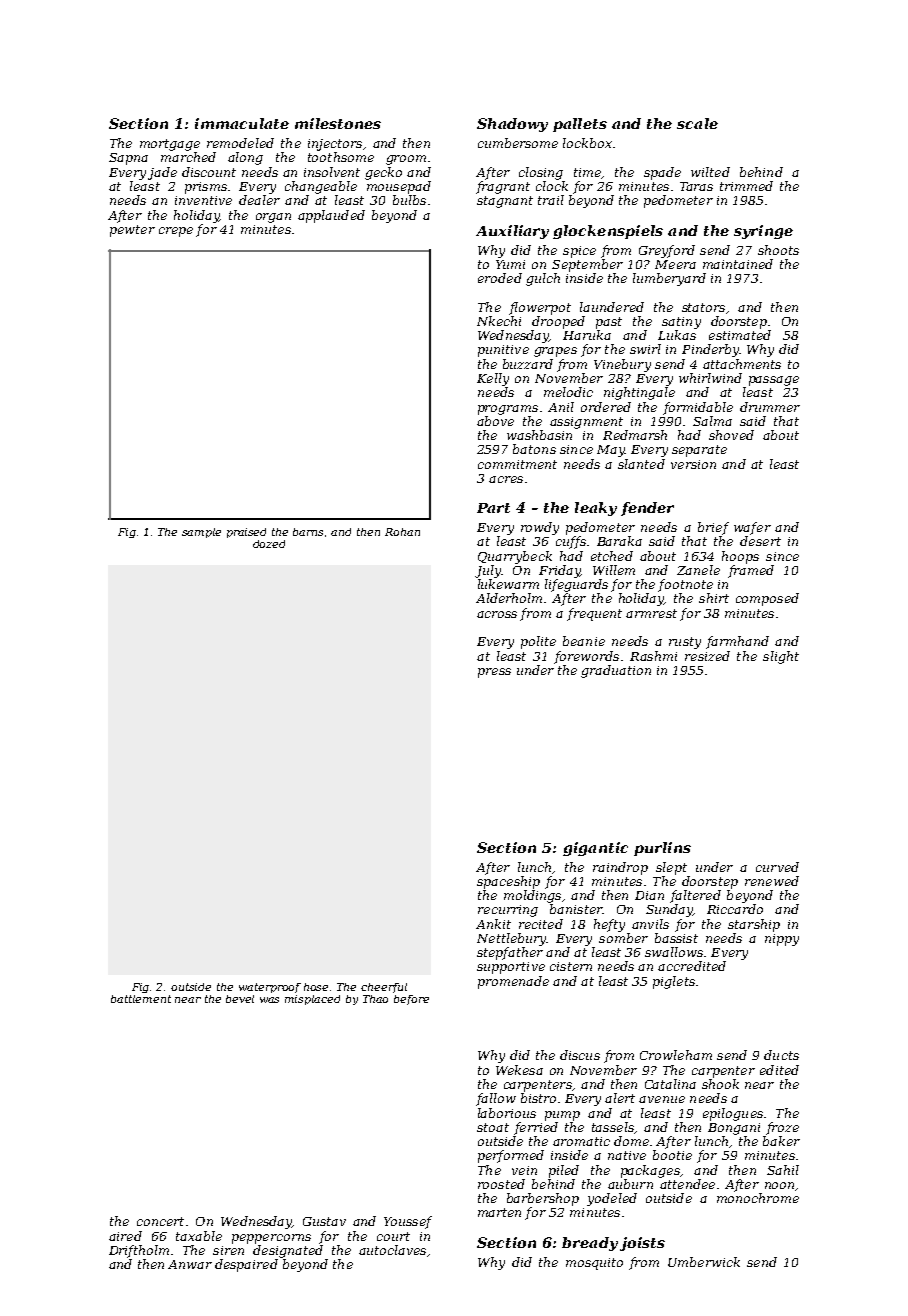  Describe the element at coordinates (331, 216) in the screenshot. I see `applauded` at that location.
